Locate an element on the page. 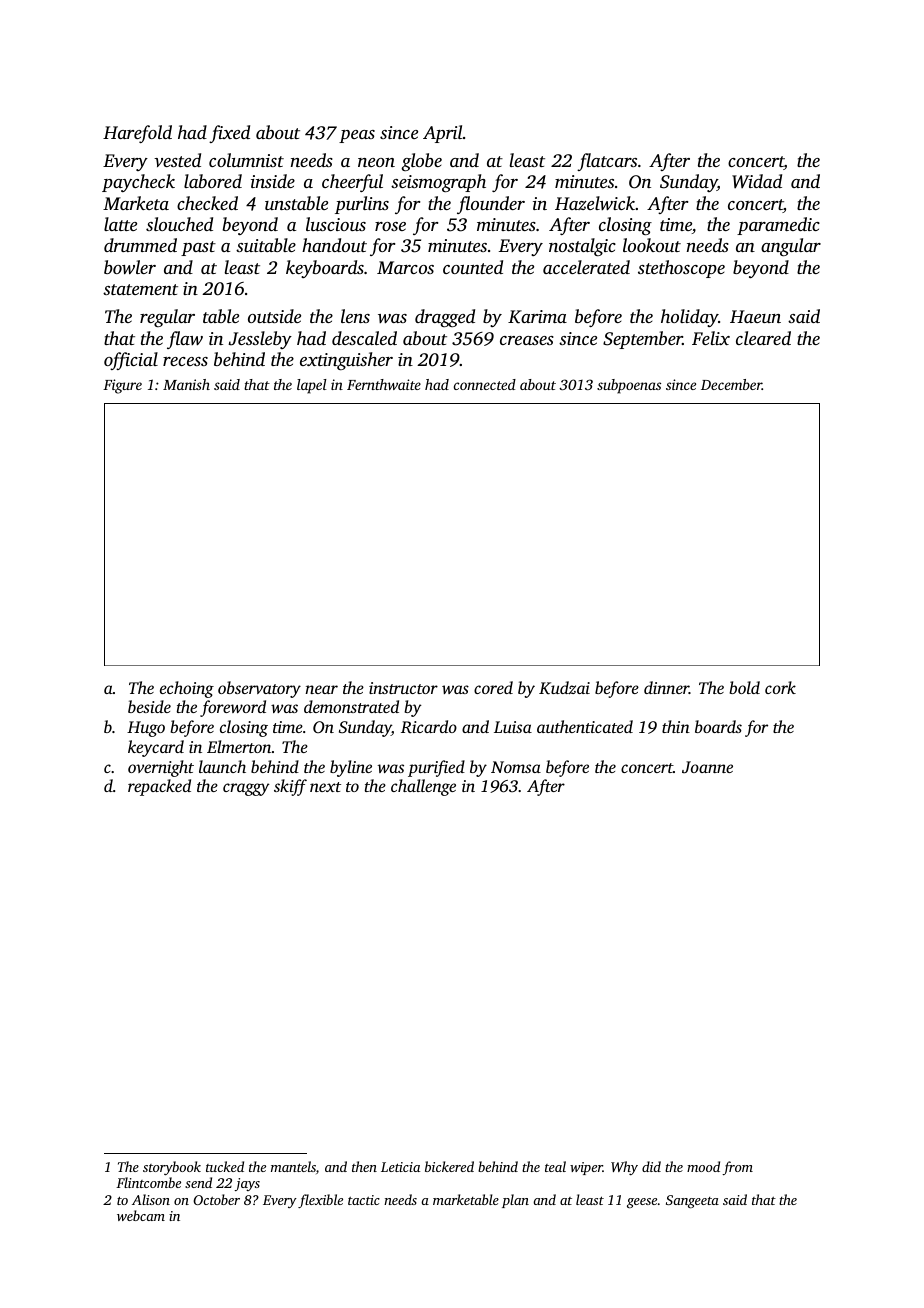  webcam is located at coordinates (141, 1215).
